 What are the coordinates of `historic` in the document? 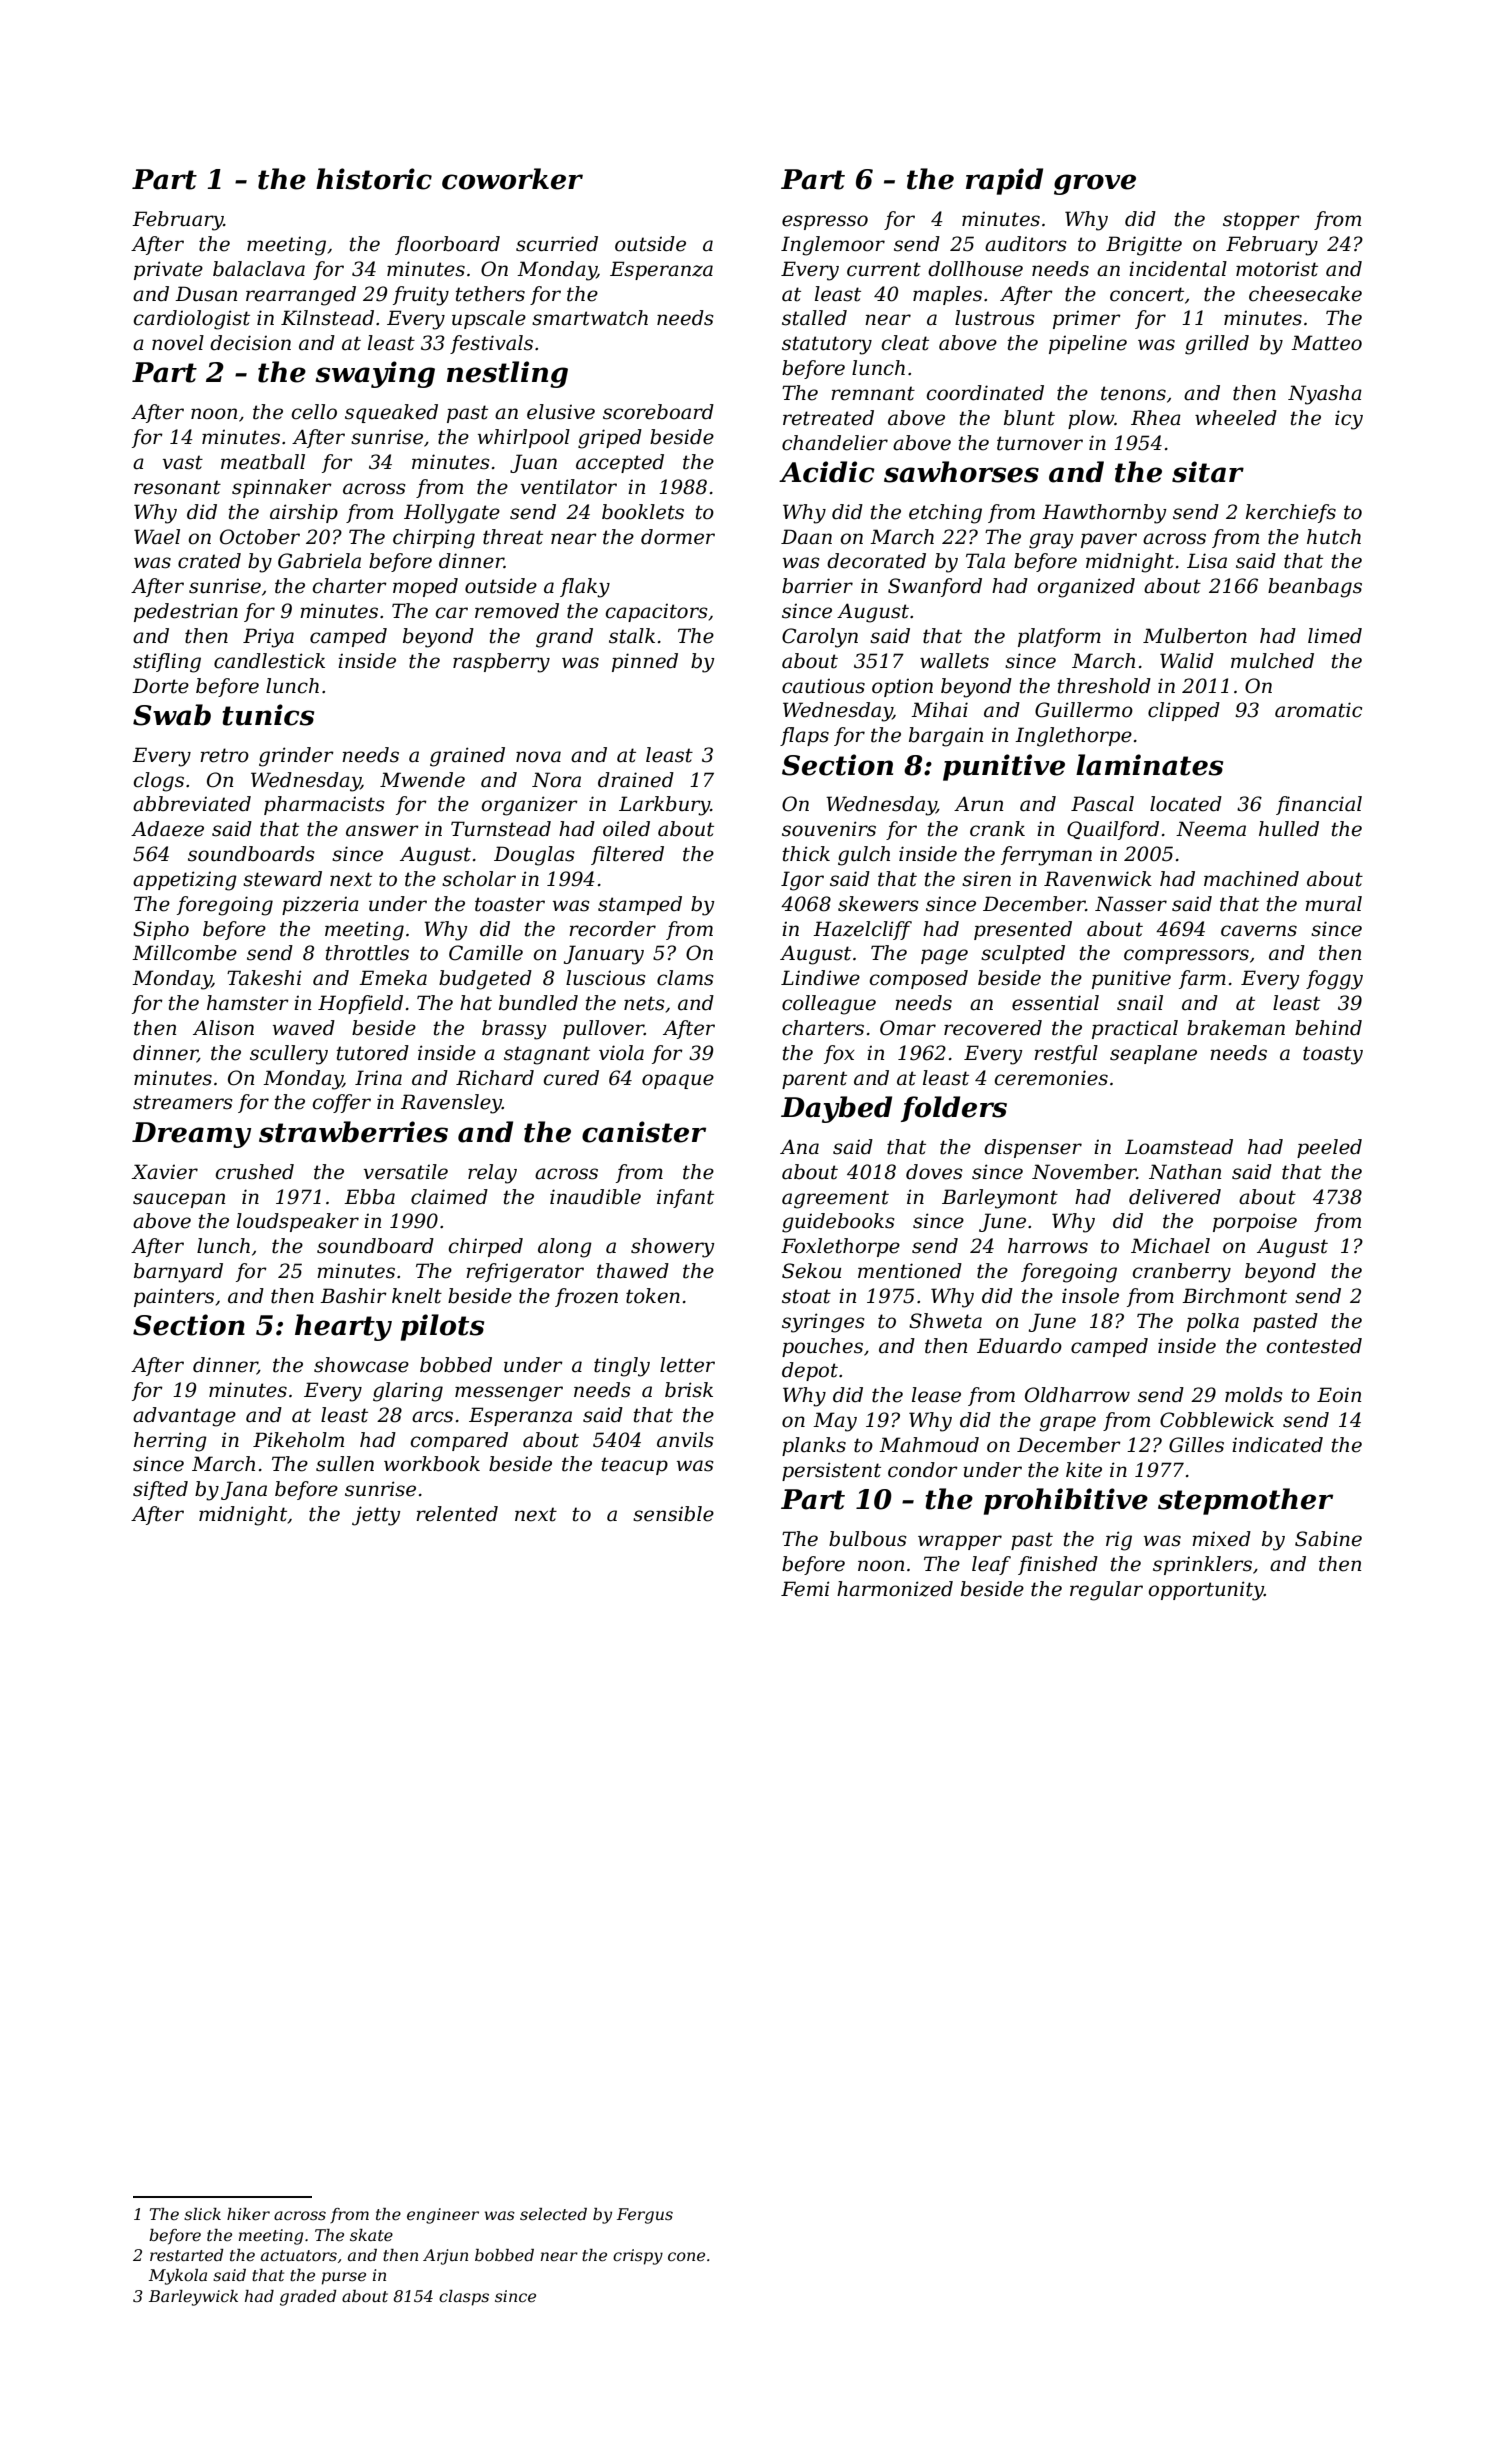 It's located at (374, 179).
